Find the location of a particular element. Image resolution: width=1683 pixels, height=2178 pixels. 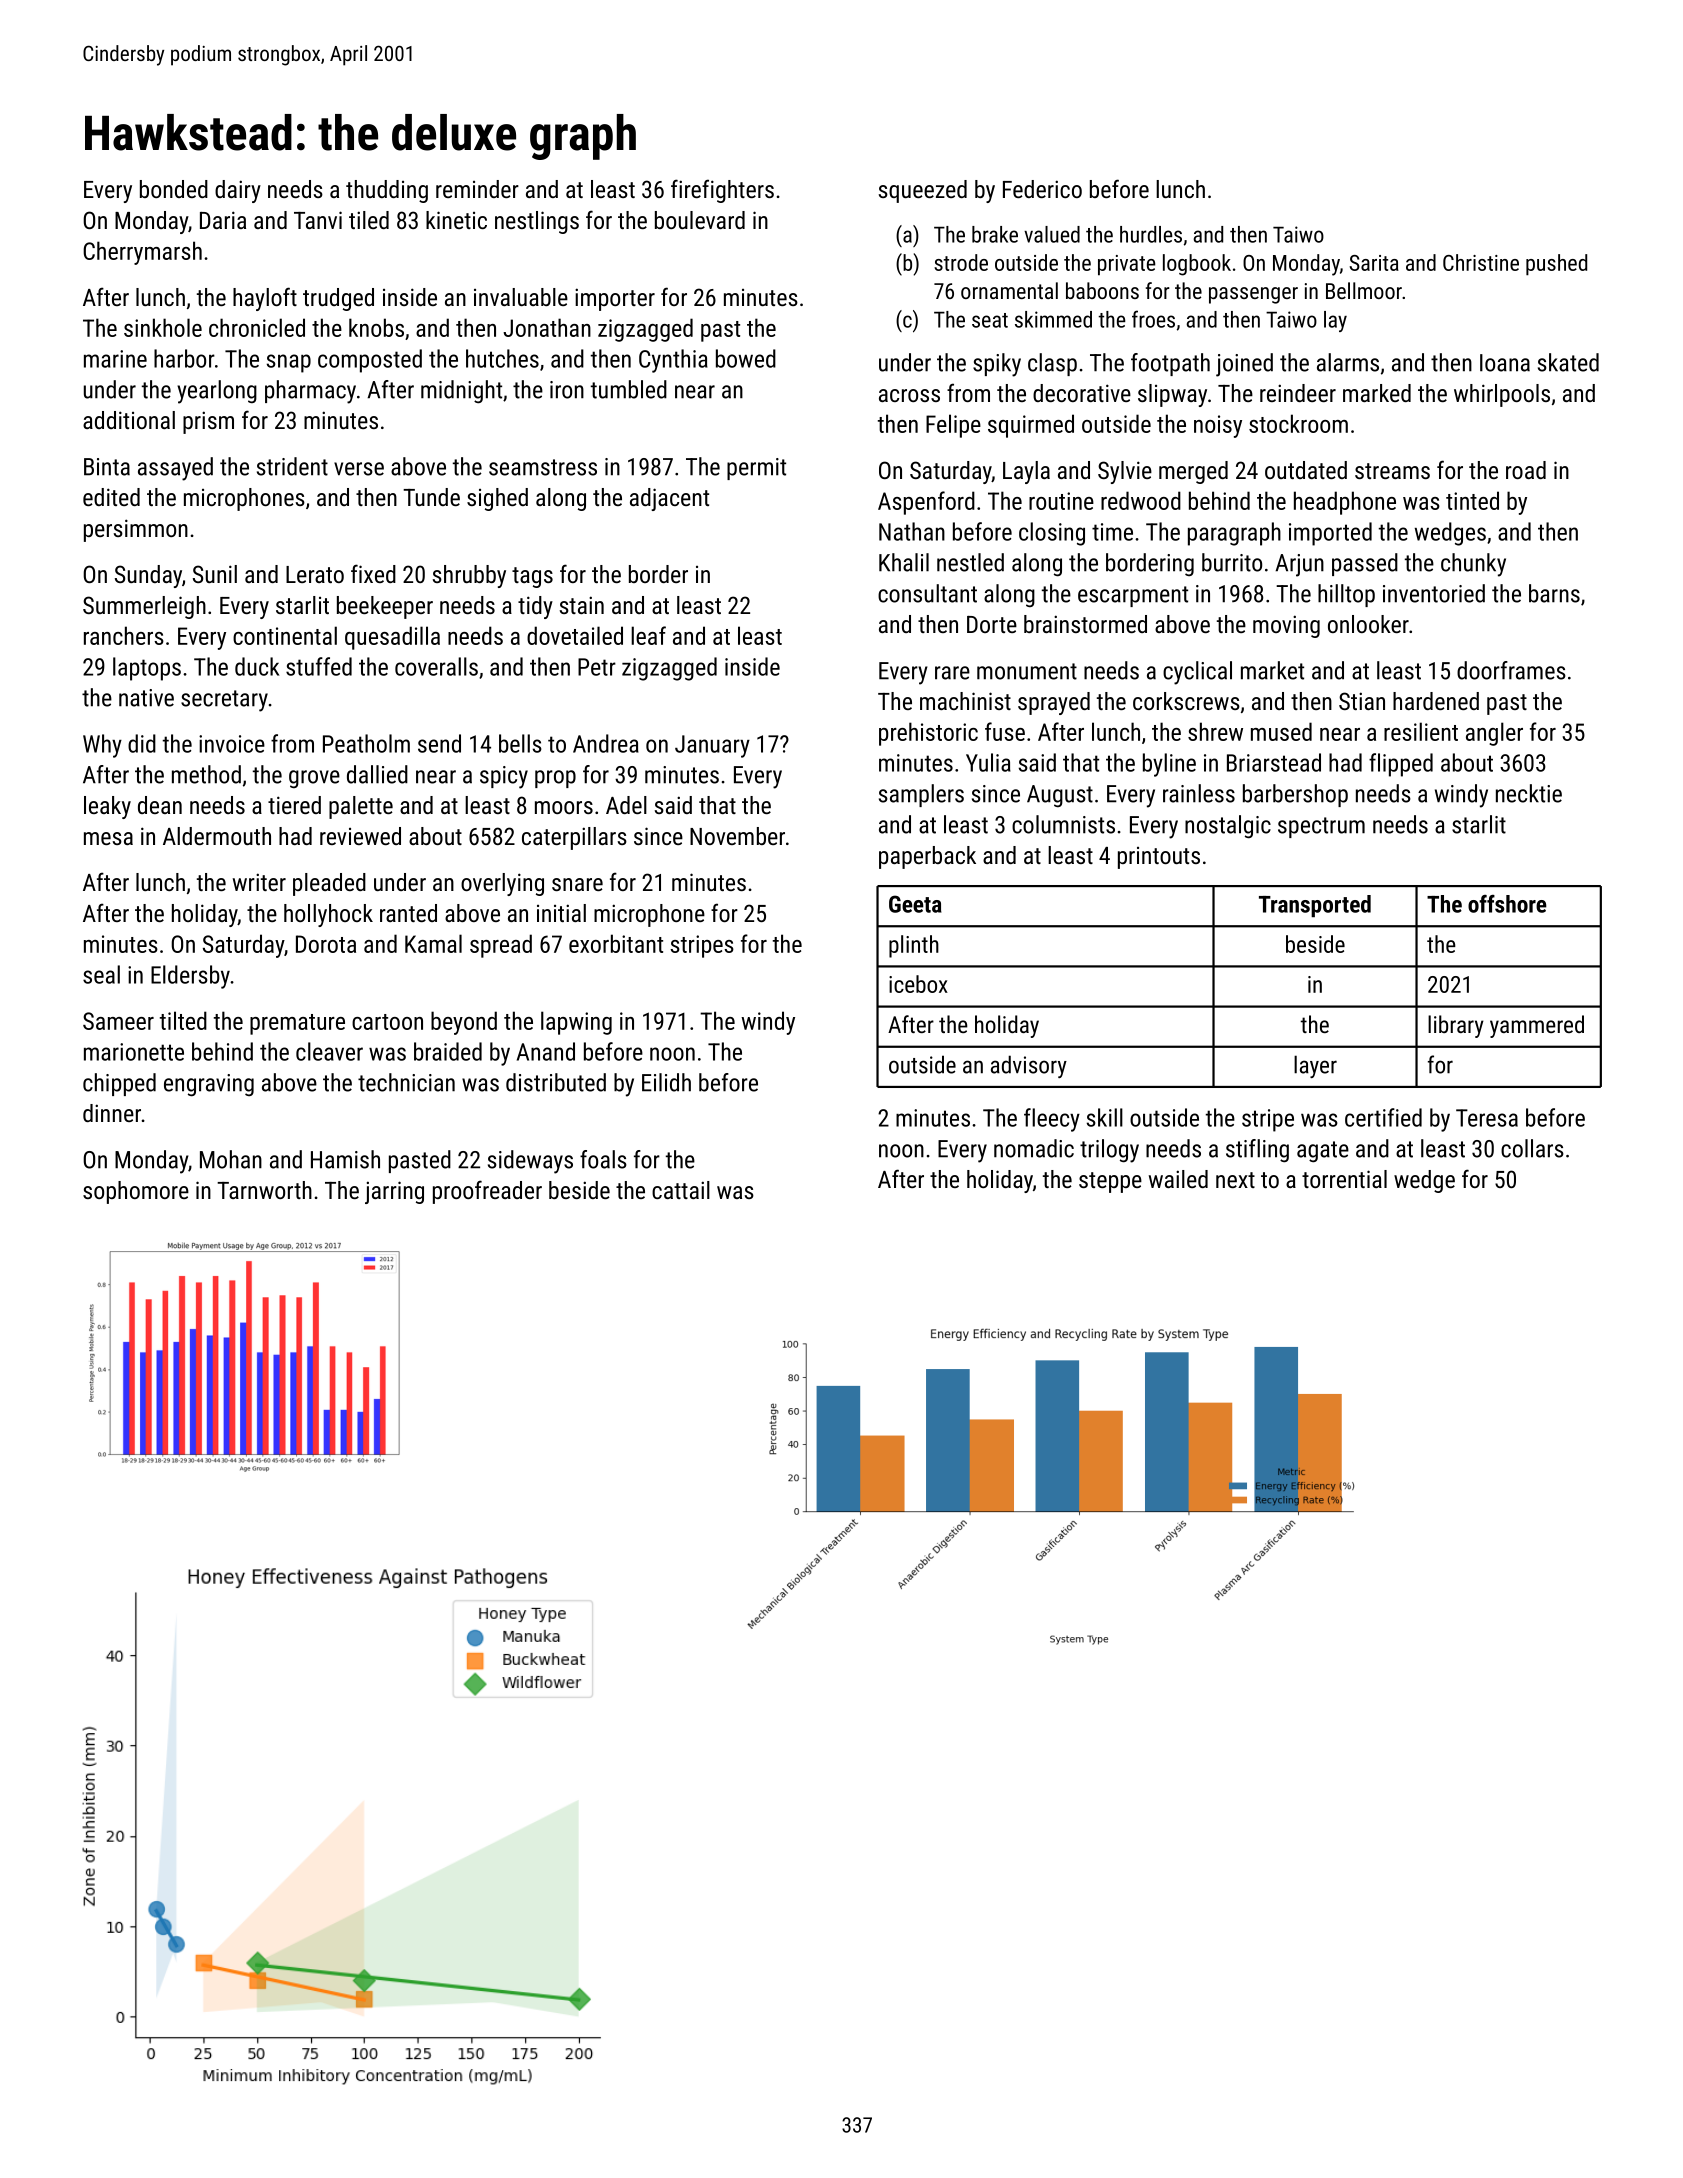

nomadic is located at coordinates (1034, 1148).
